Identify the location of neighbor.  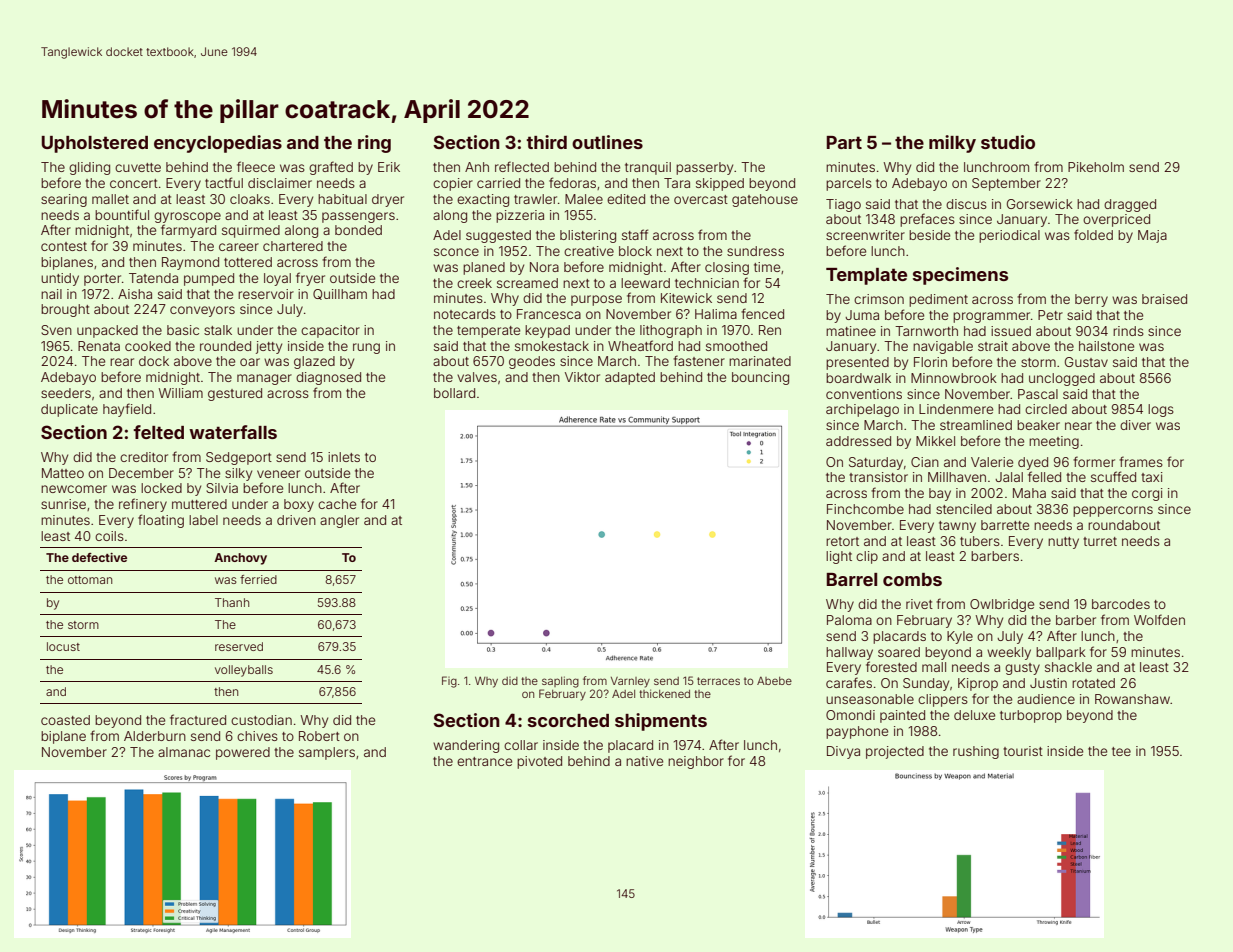
(696, 762).
